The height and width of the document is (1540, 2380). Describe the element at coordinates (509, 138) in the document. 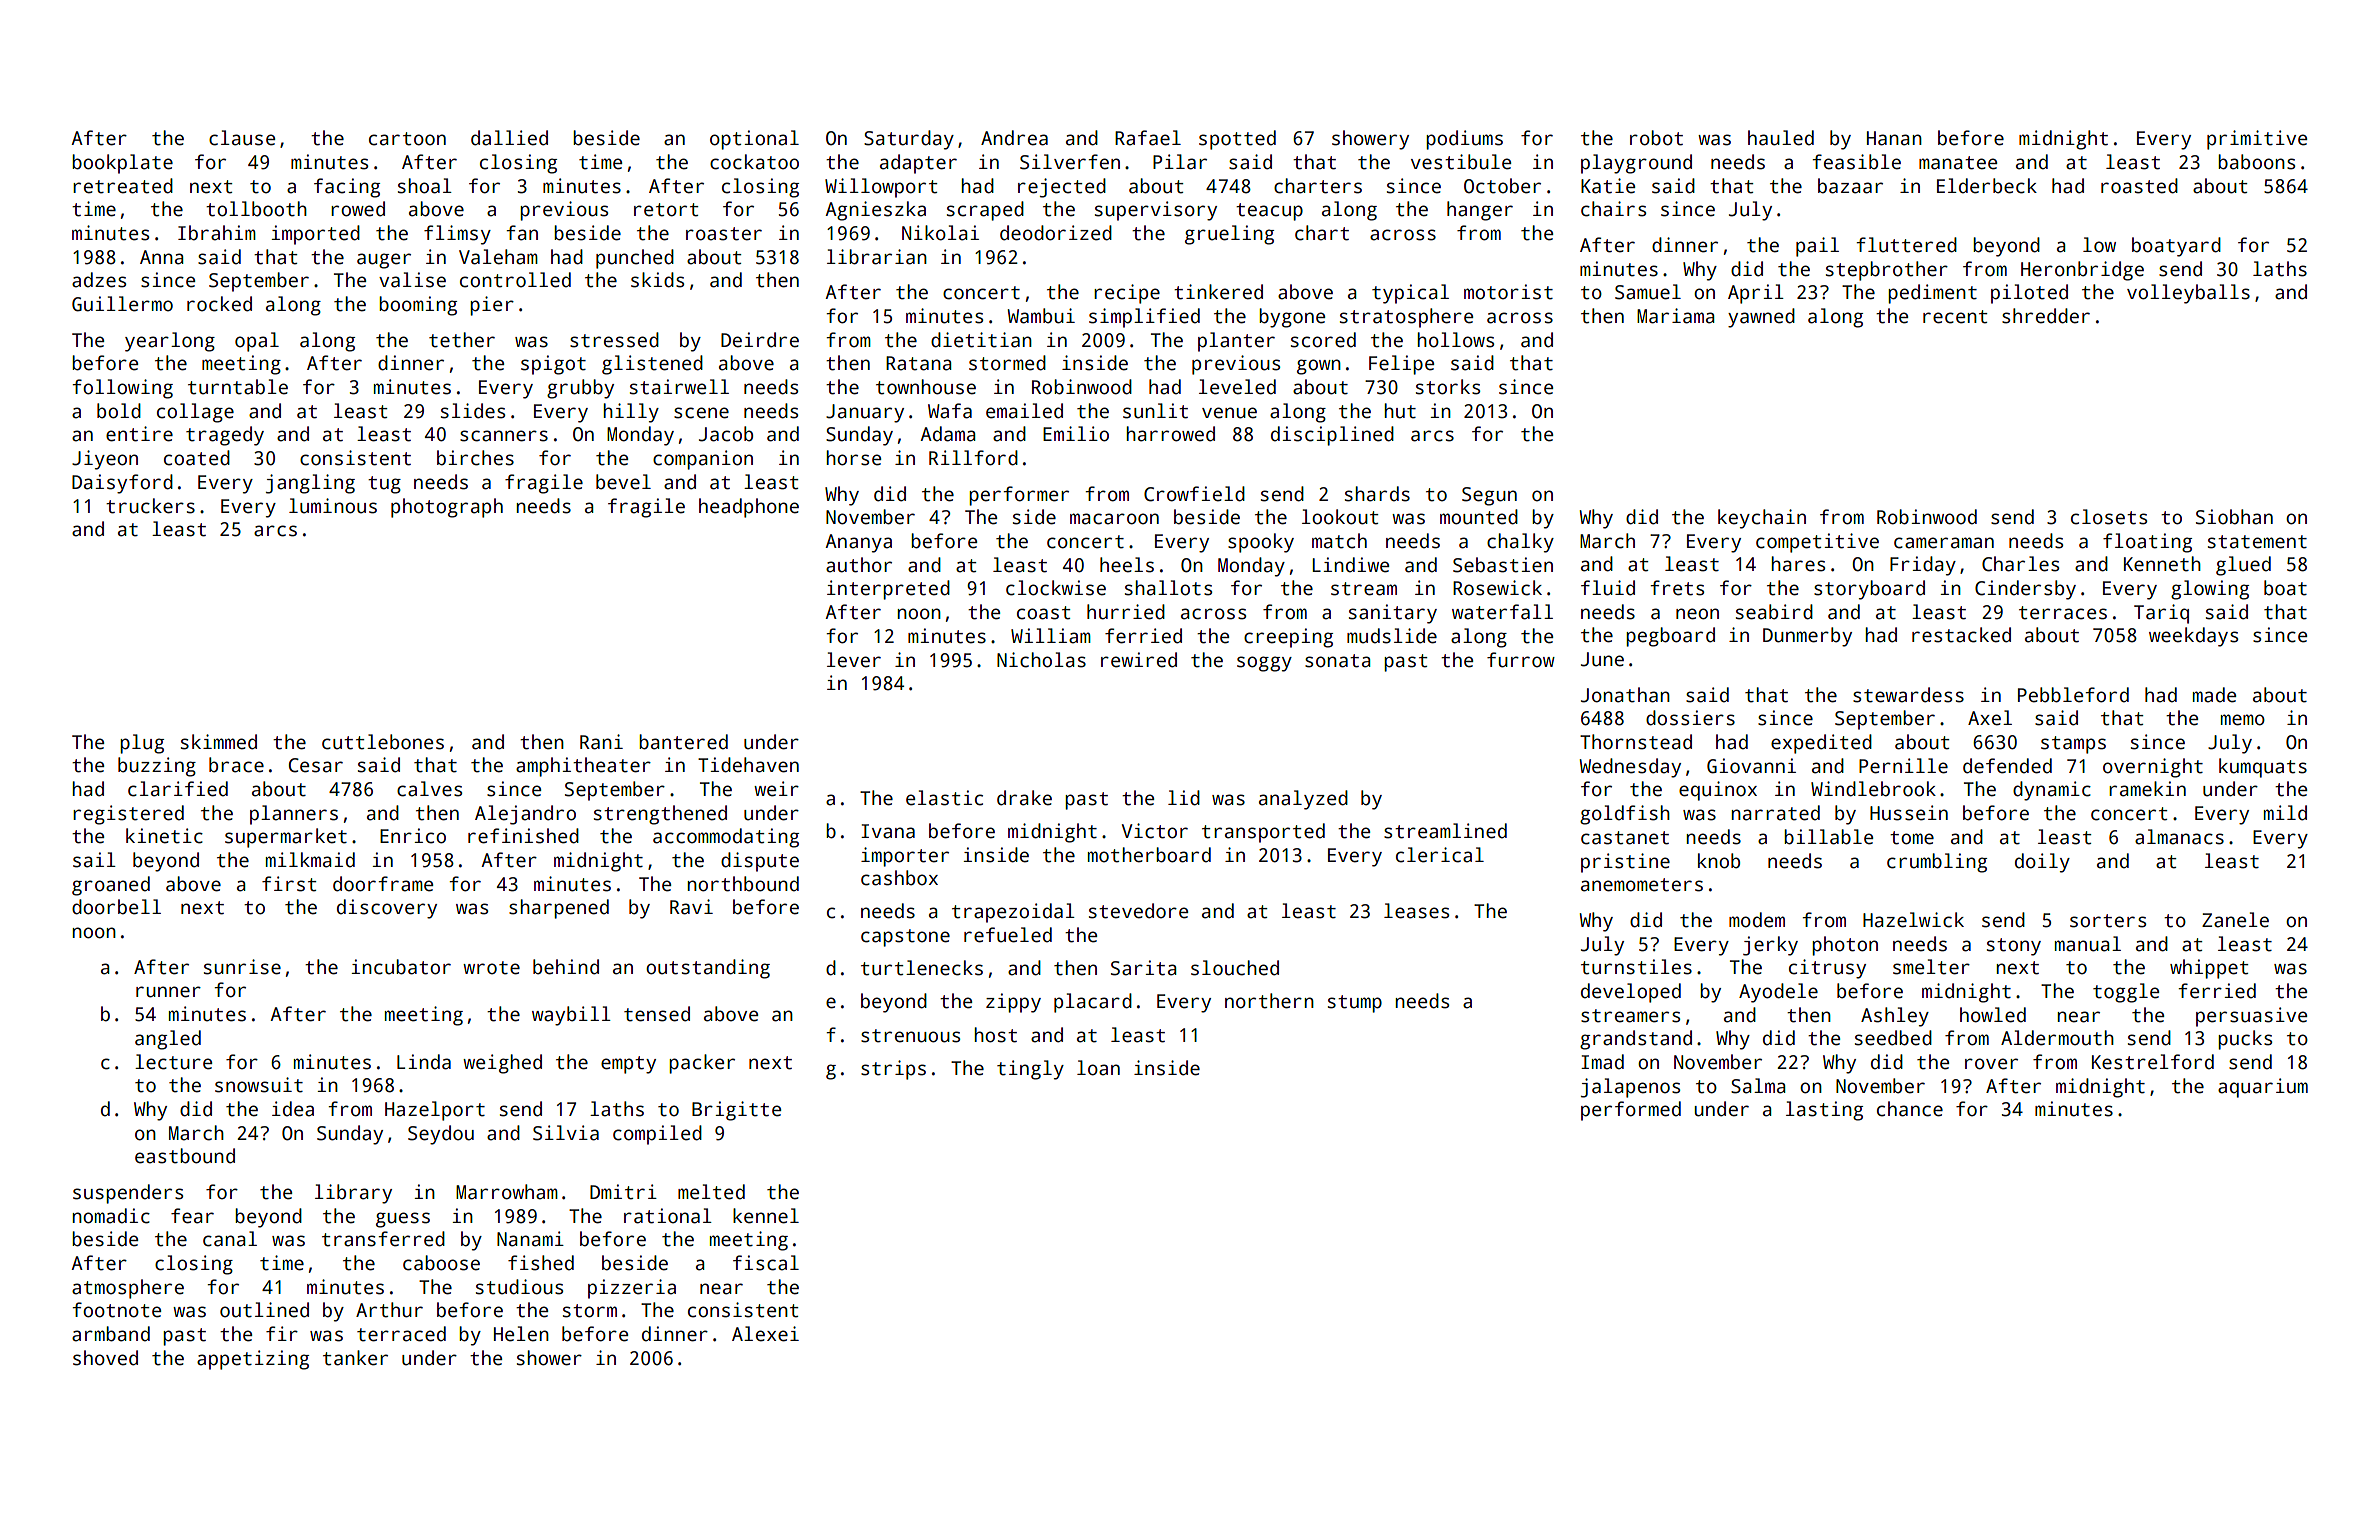

I see `dallied` at that location.
